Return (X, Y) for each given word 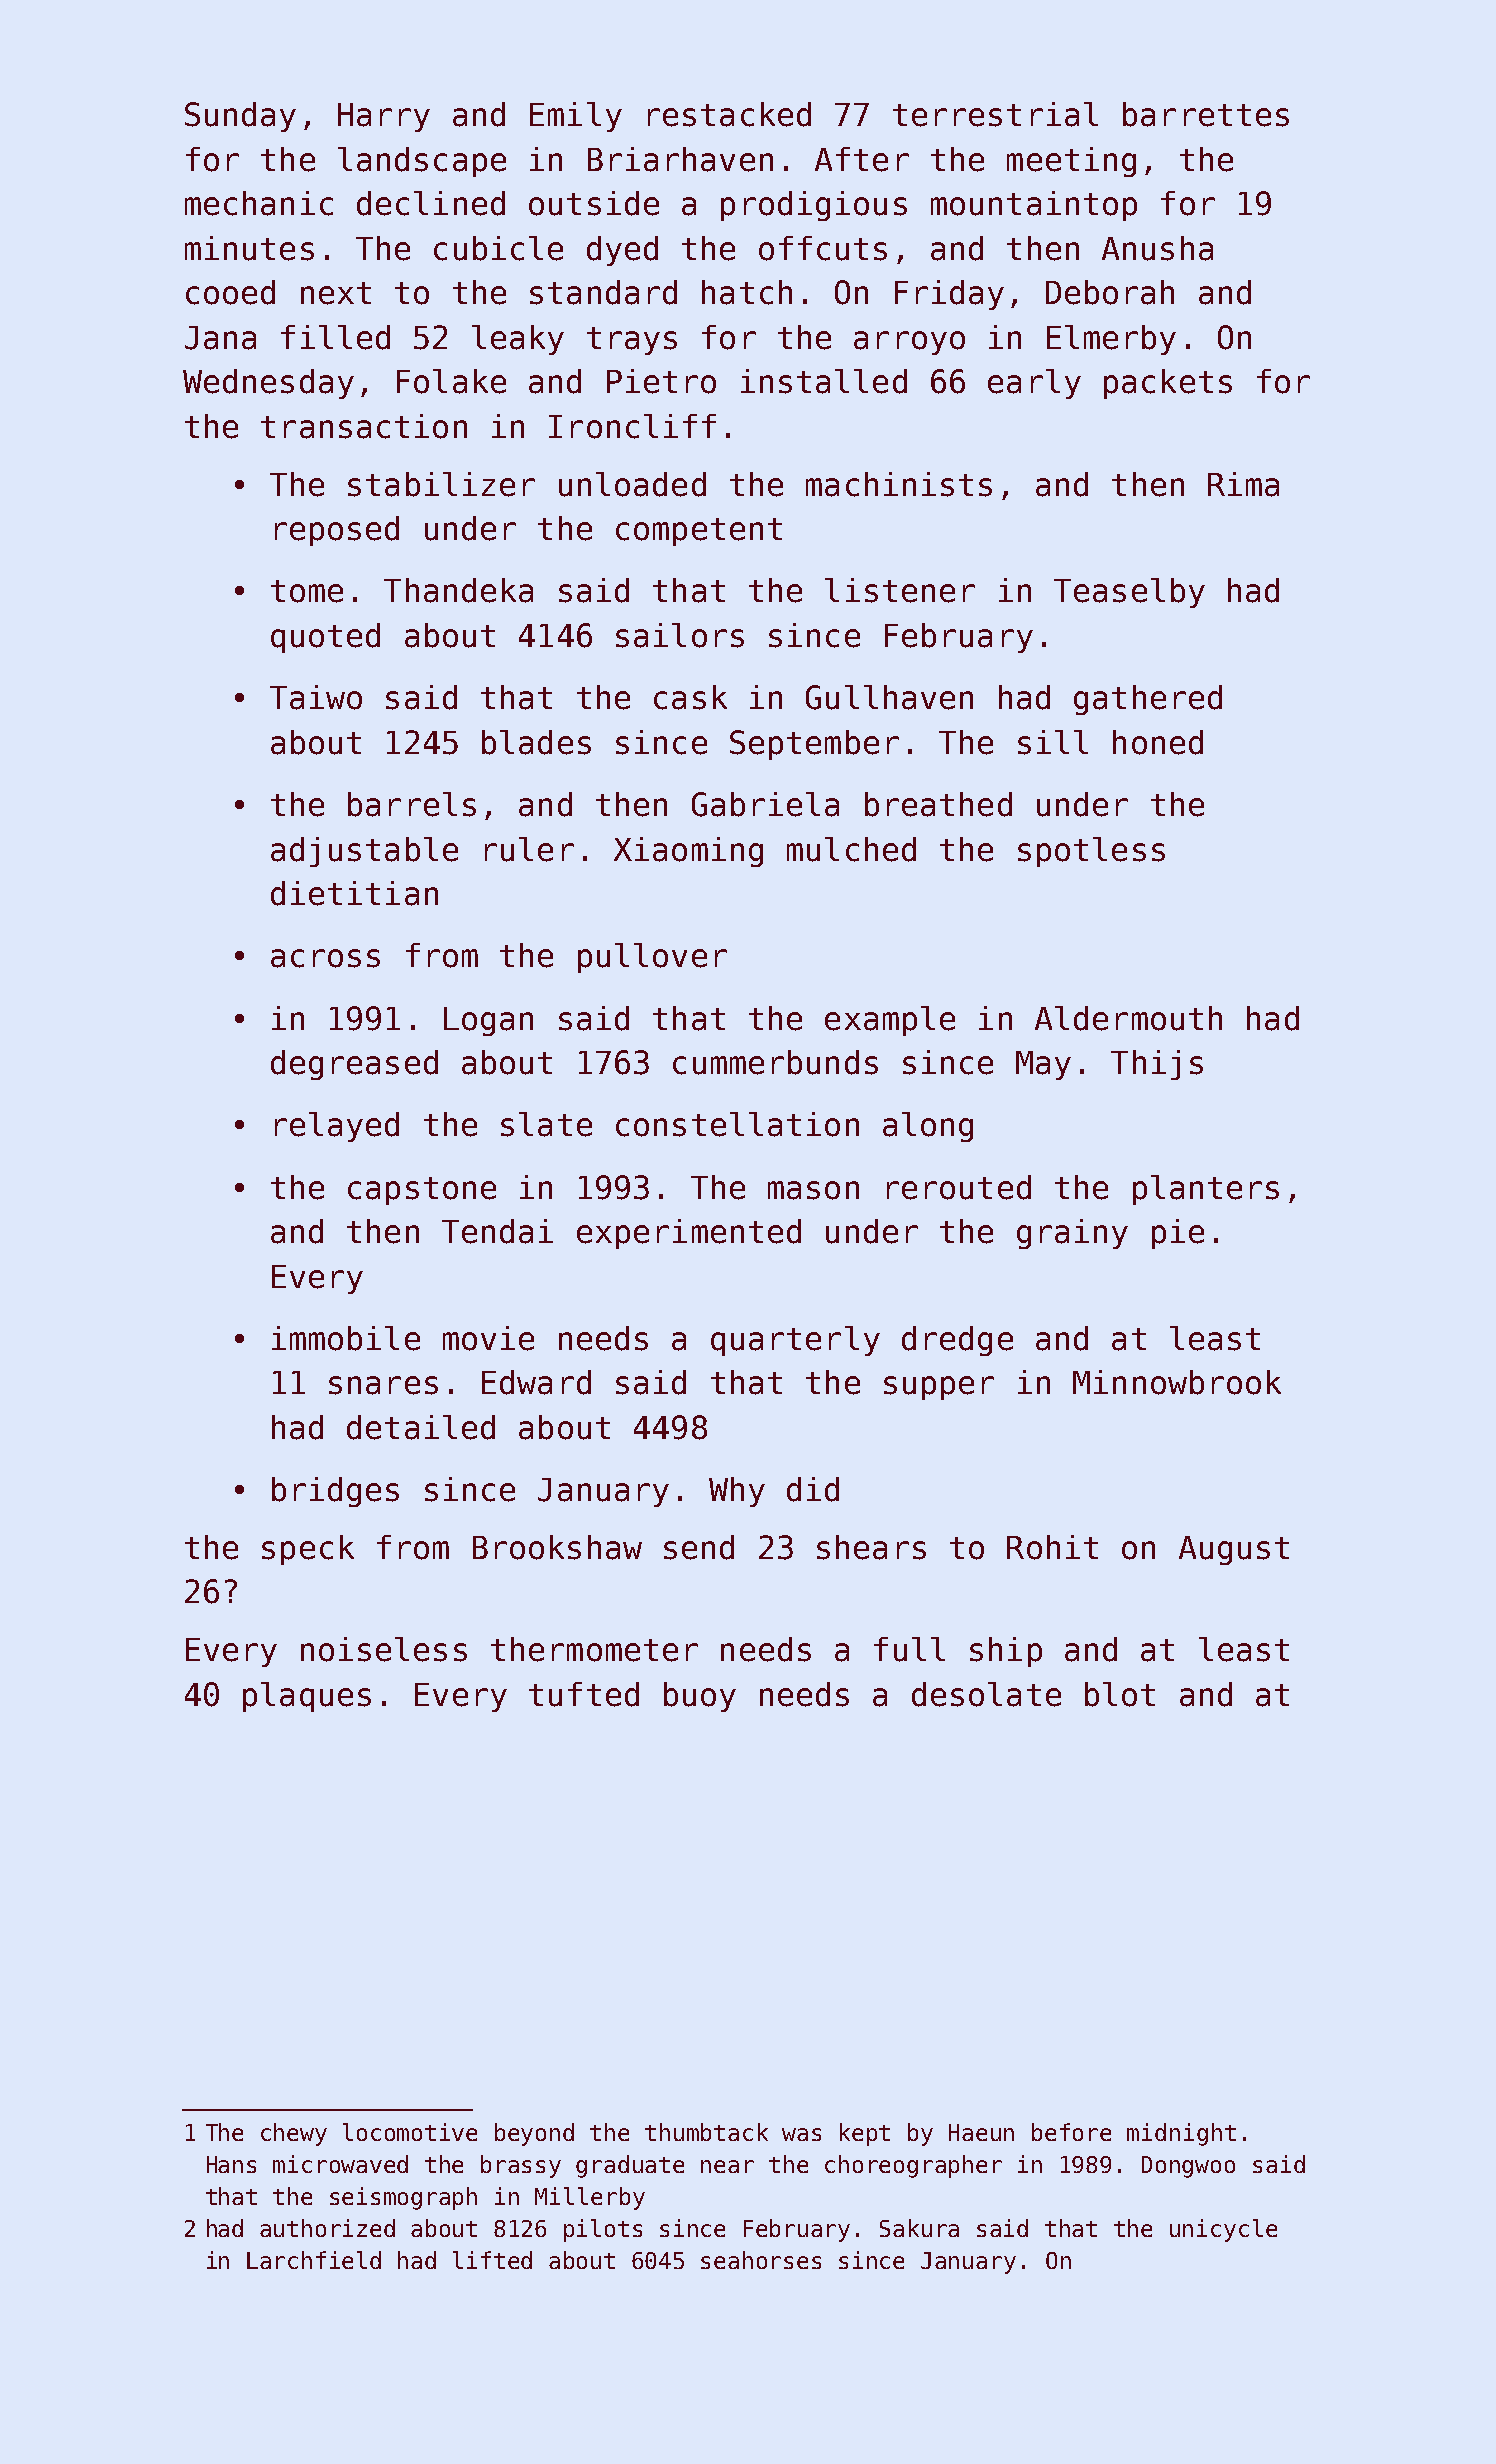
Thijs (1157, 1065)
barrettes (1206, 114)
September (814, 745)
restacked (729, 114)
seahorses (761, 2260)
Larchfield (314, 2260)
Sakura (919, 2228)
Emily (576, 117)
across (325, 958)
